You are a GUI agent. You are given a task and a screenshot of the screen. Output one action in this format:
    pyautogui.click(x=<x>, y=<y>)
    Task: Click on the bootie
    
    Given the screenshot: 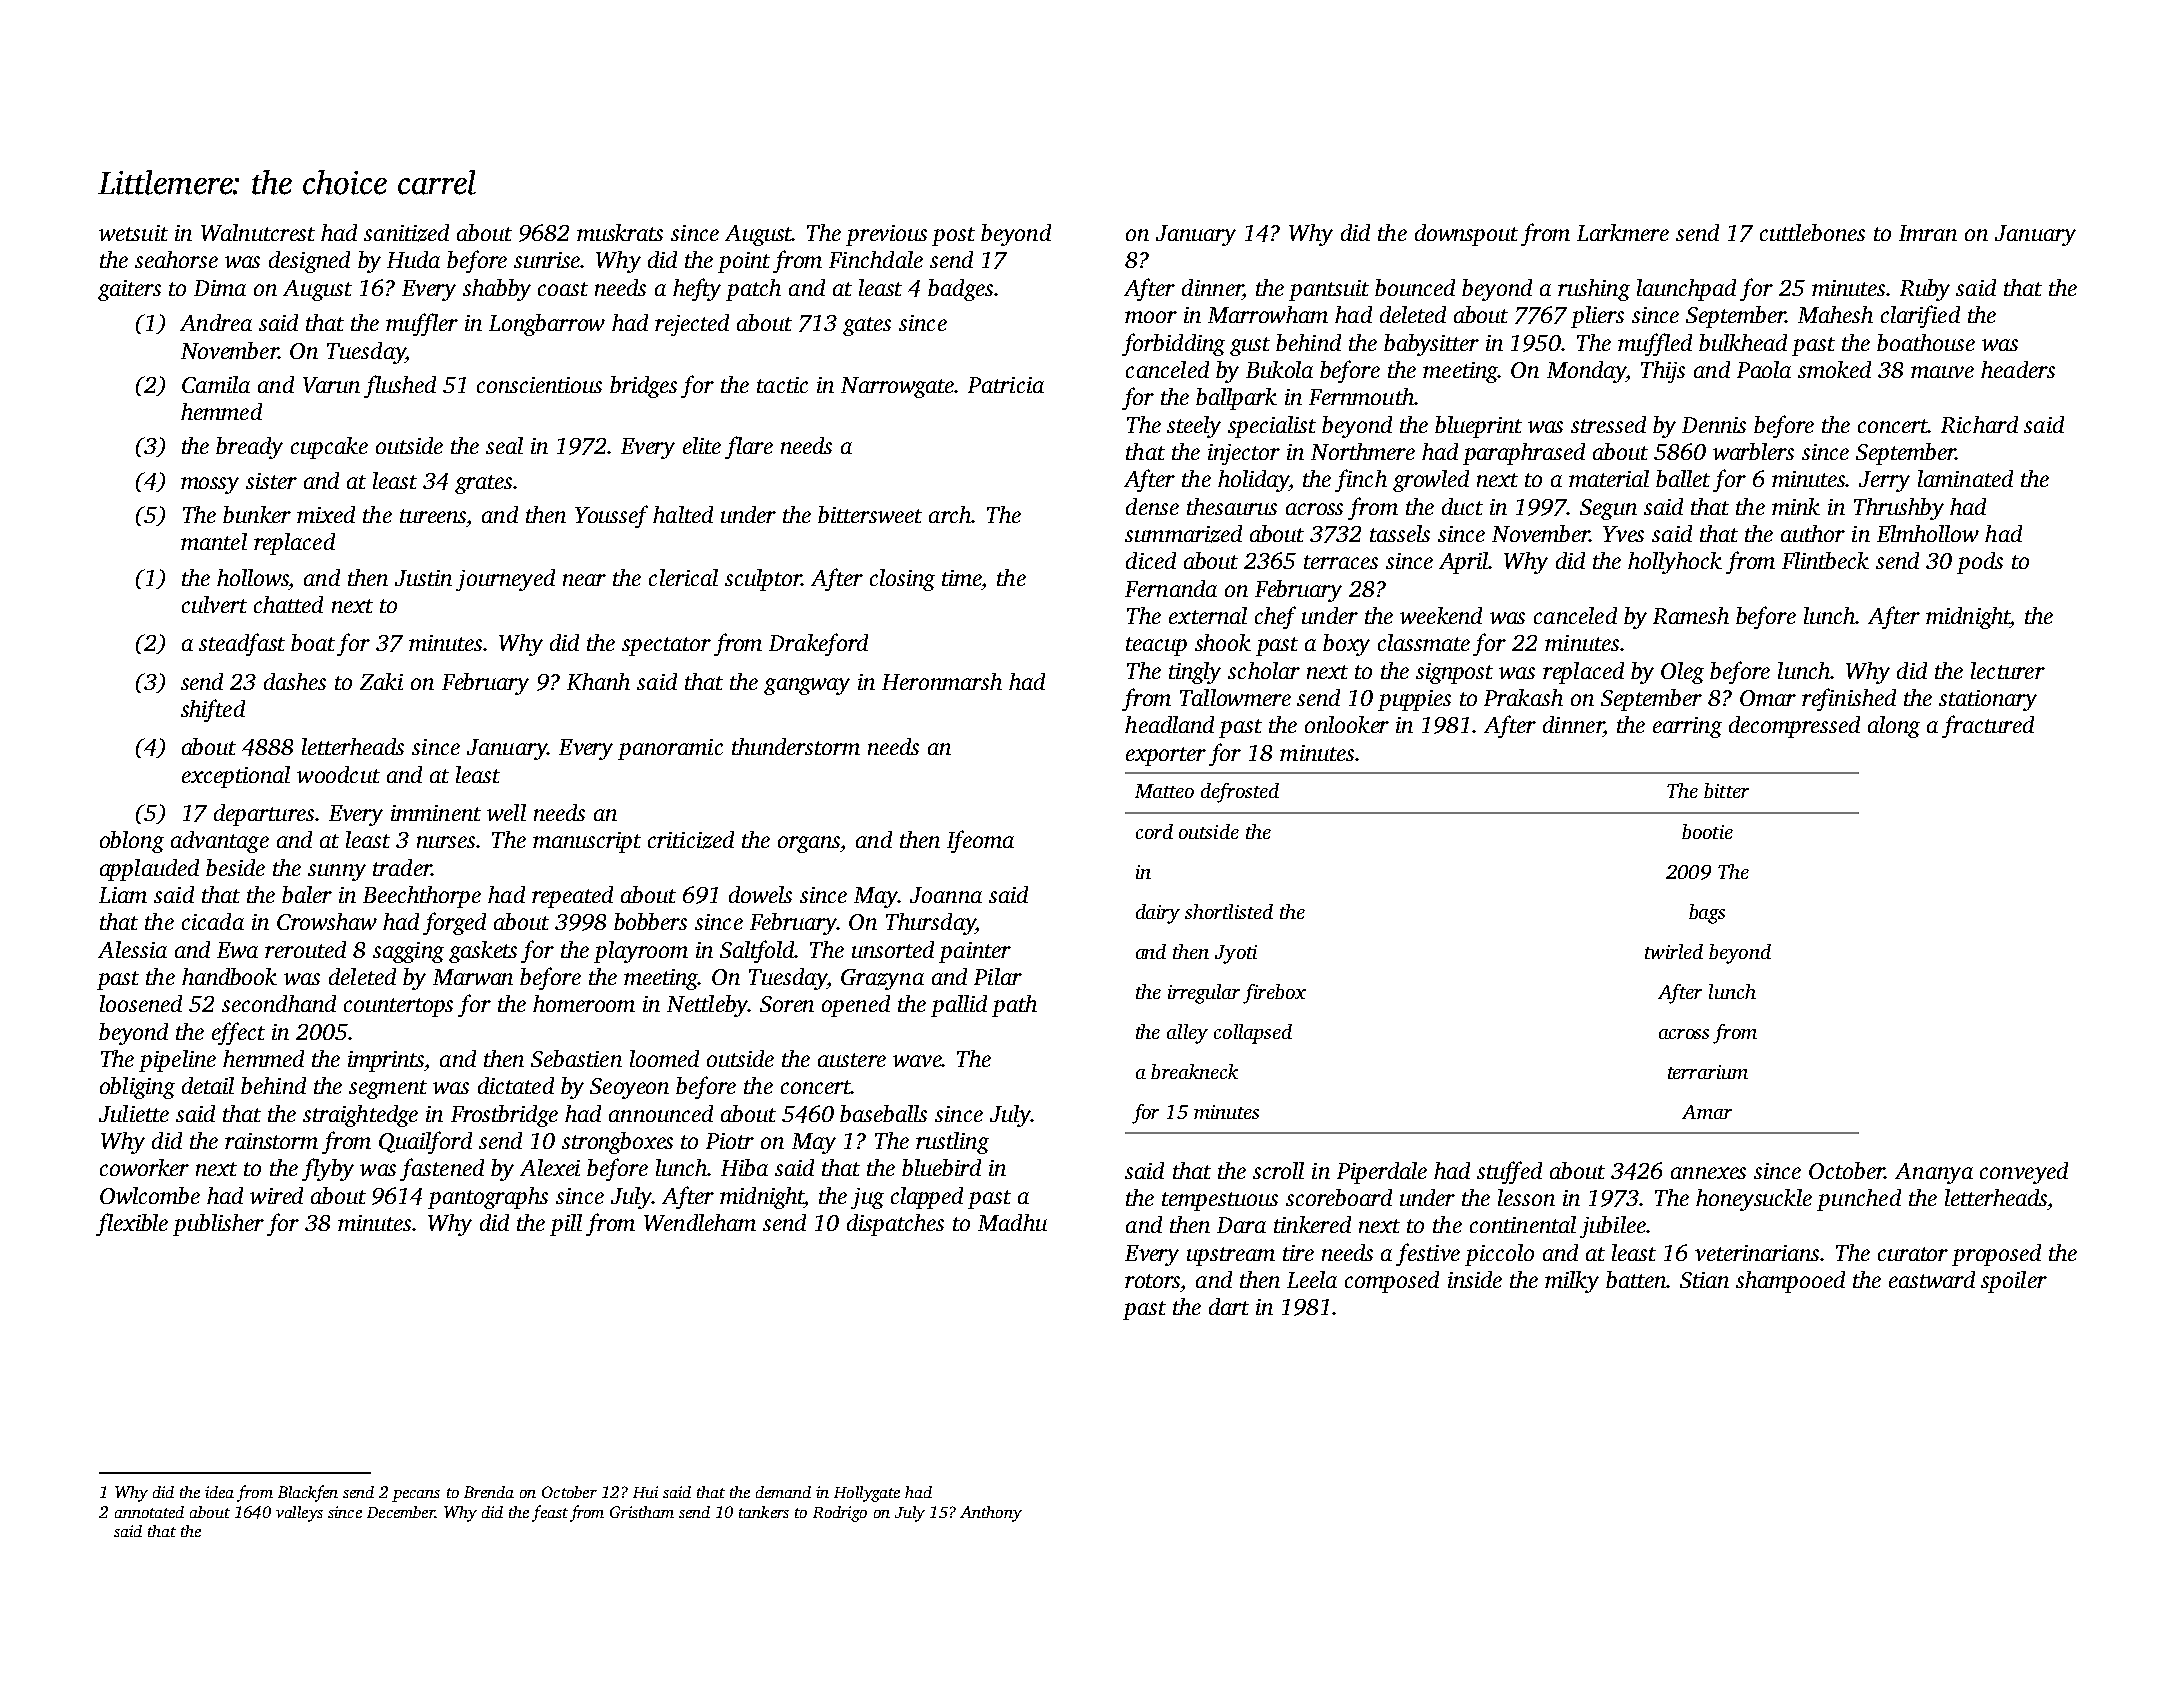 What is the action you would take?
    pyautogui.click(x=1707, y=831)
